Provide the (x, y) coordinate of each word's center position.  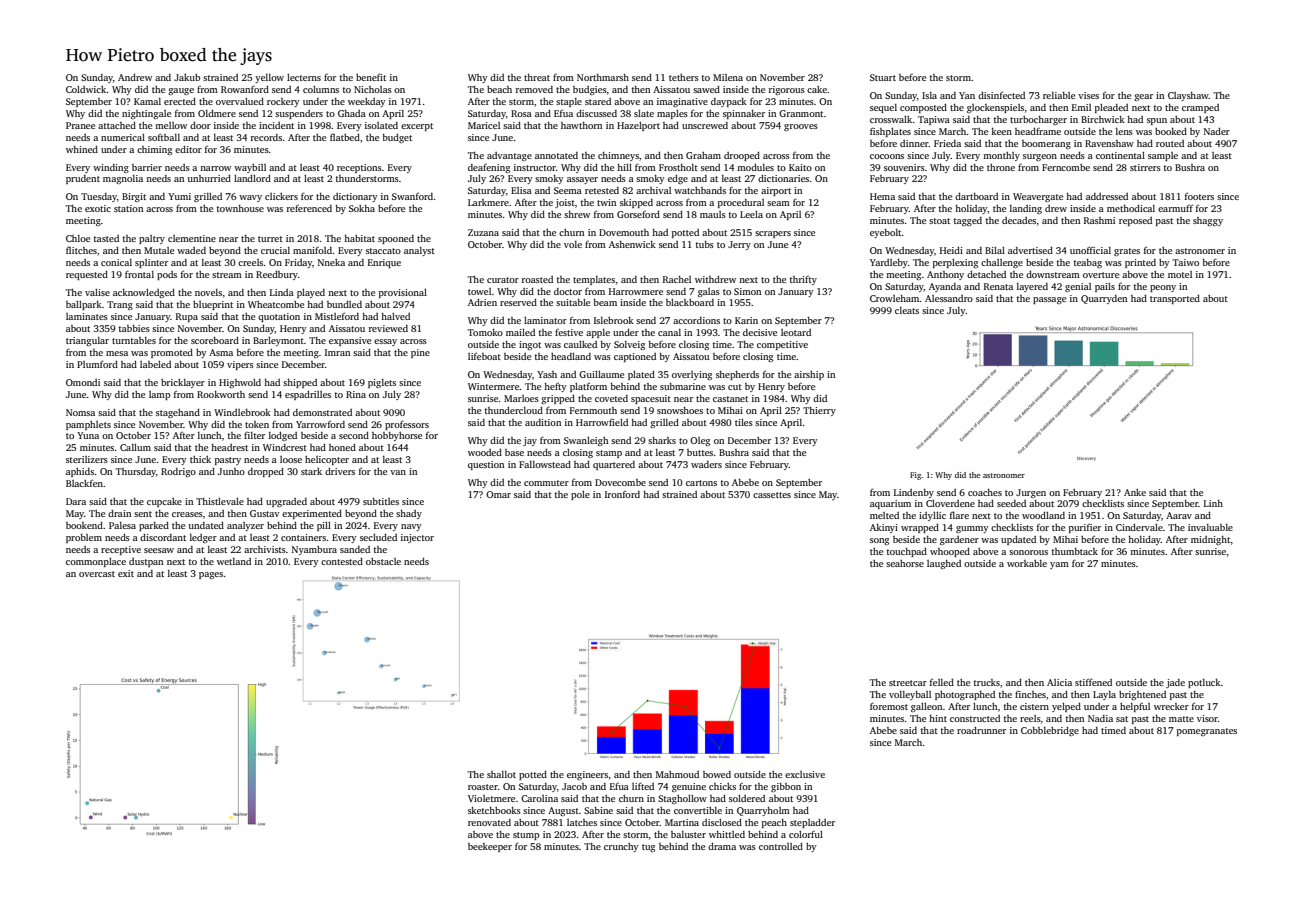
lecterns (304, 77)
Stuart (883, 77)
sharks (662, 440)
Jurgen (1031, 493)
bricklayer (183, 383)
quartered (614, 465)
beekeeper (490, 847)
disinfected (1001, 95)
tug (648, 848)
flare (959, 515)
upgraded (286, 502)
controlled (781, 846)
